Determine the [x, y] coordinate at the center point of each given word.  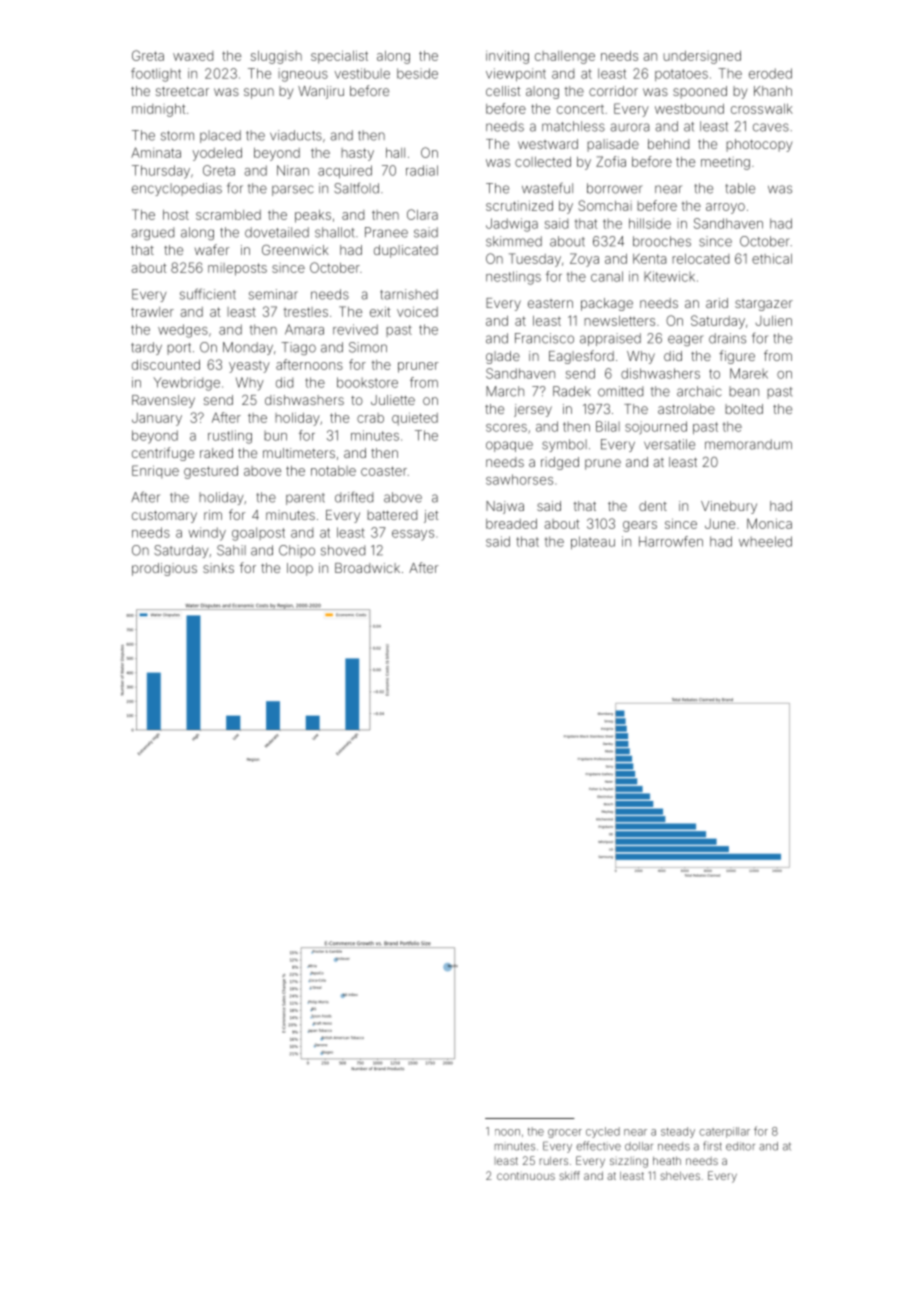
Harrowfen [671, 541]
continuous [526, 1176]
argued [152, 233]
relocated [700, 259]
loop [300, 569]
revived [355, 329]
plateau [593, 542]
